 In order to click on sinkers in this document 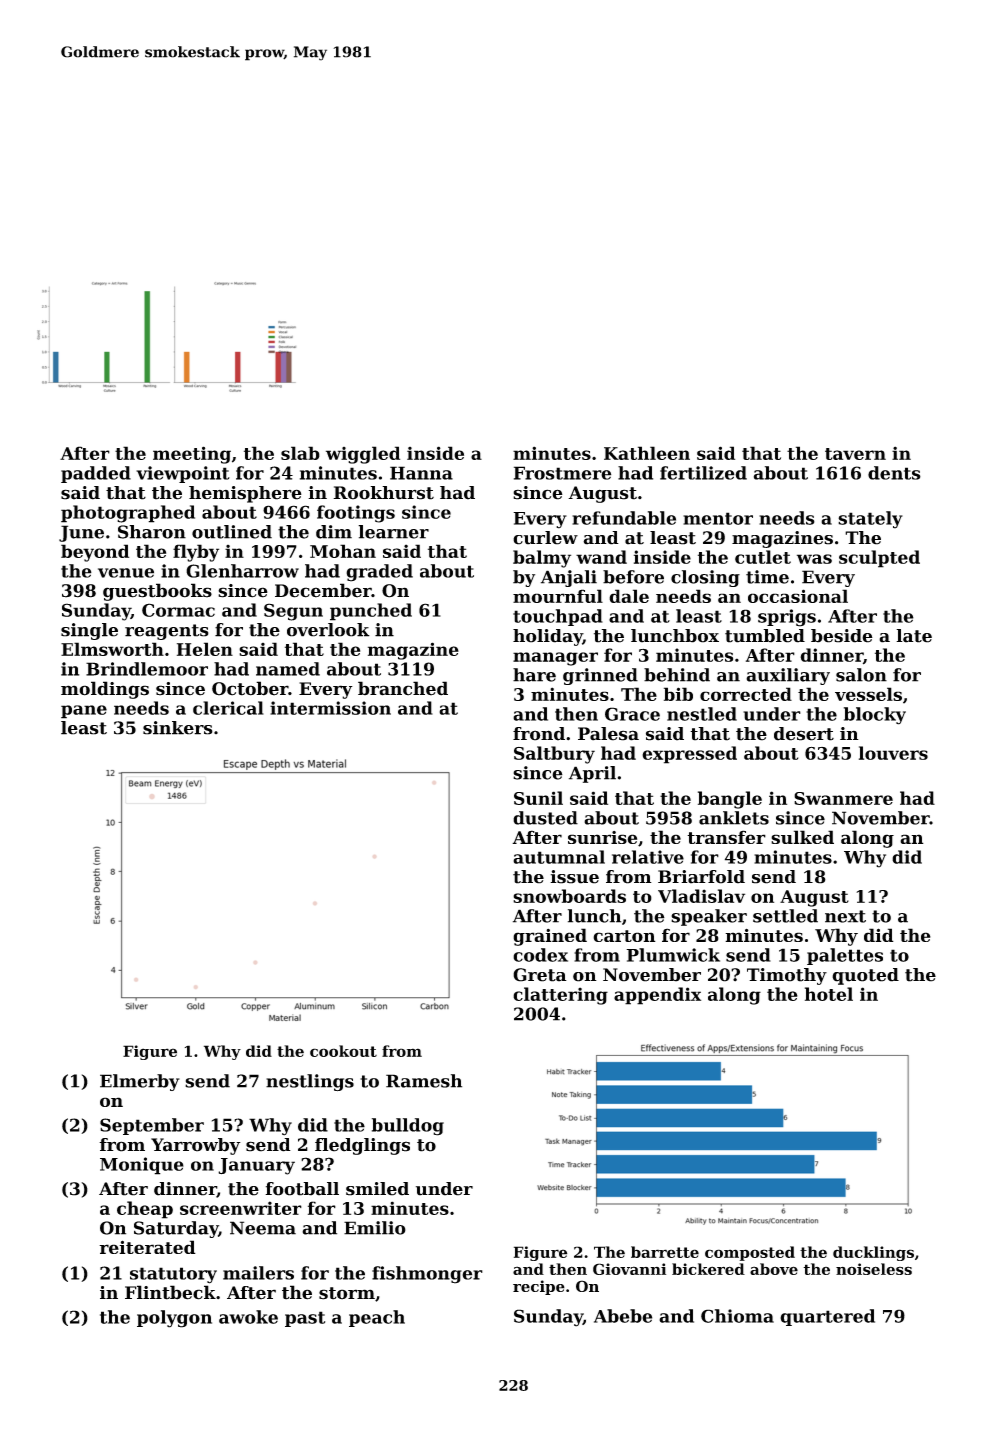, I will do `click(178, 728)`.
